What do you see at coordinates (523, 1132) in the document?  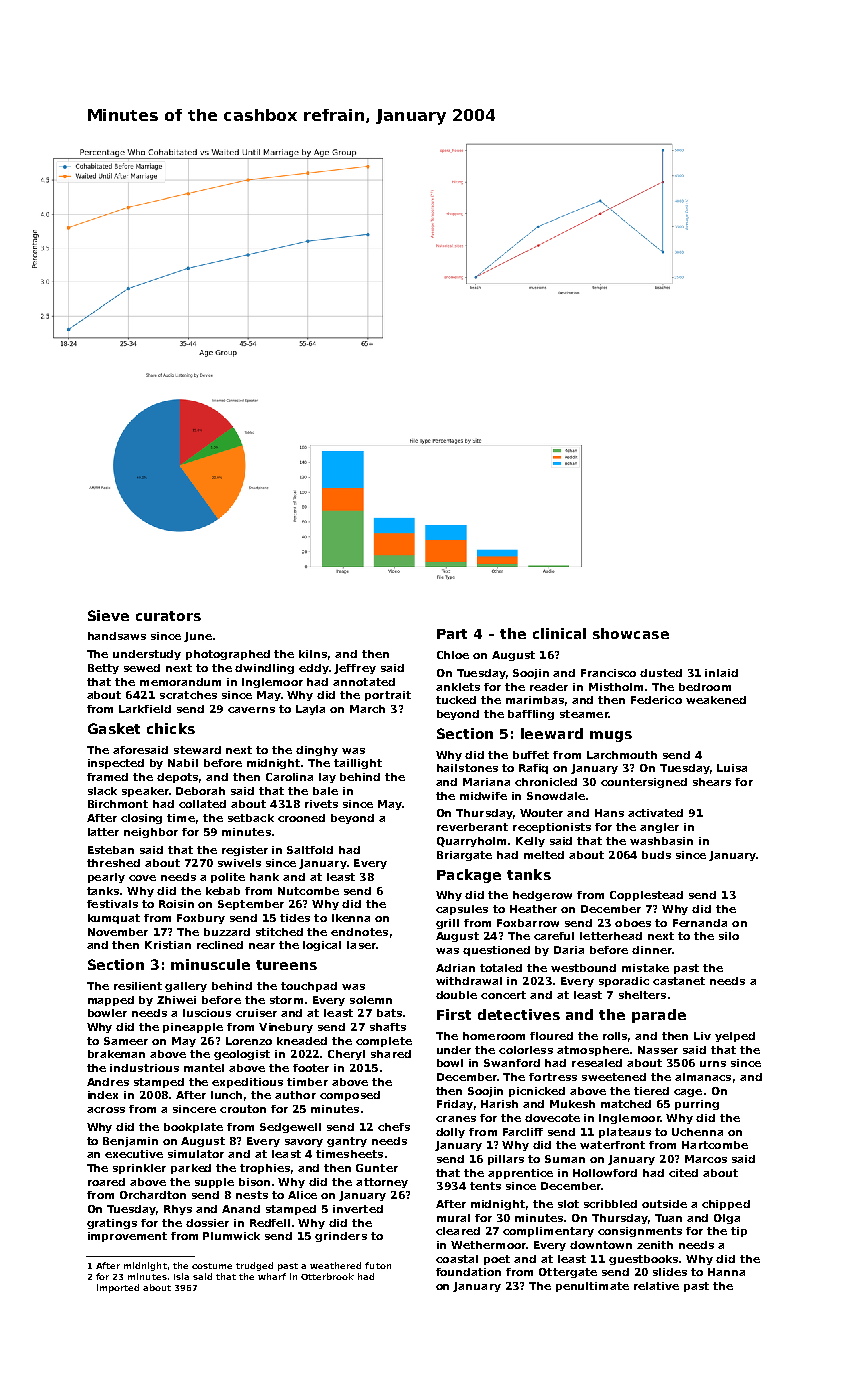 I see `Farcliff` at bounding box center [523, 1132].
